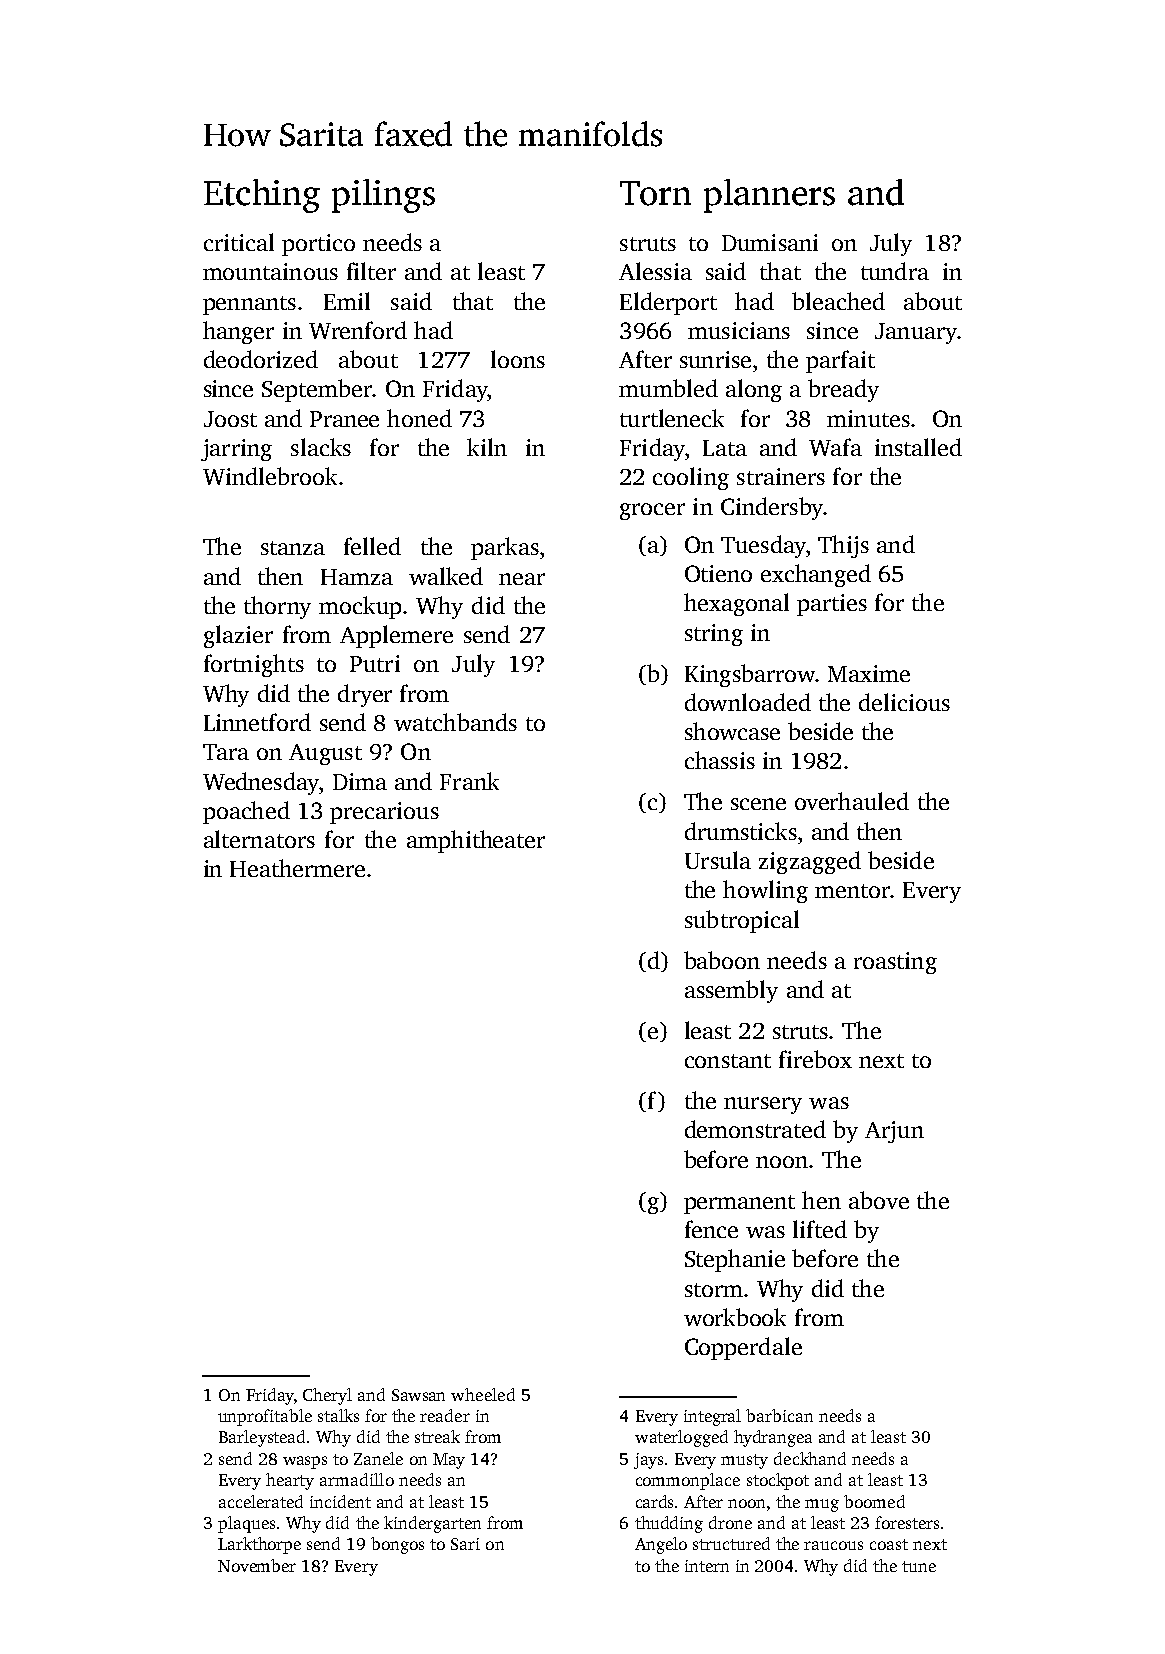  Describe the element at coordinates (325, 754) in the screenshot. I see `August` at that location.
